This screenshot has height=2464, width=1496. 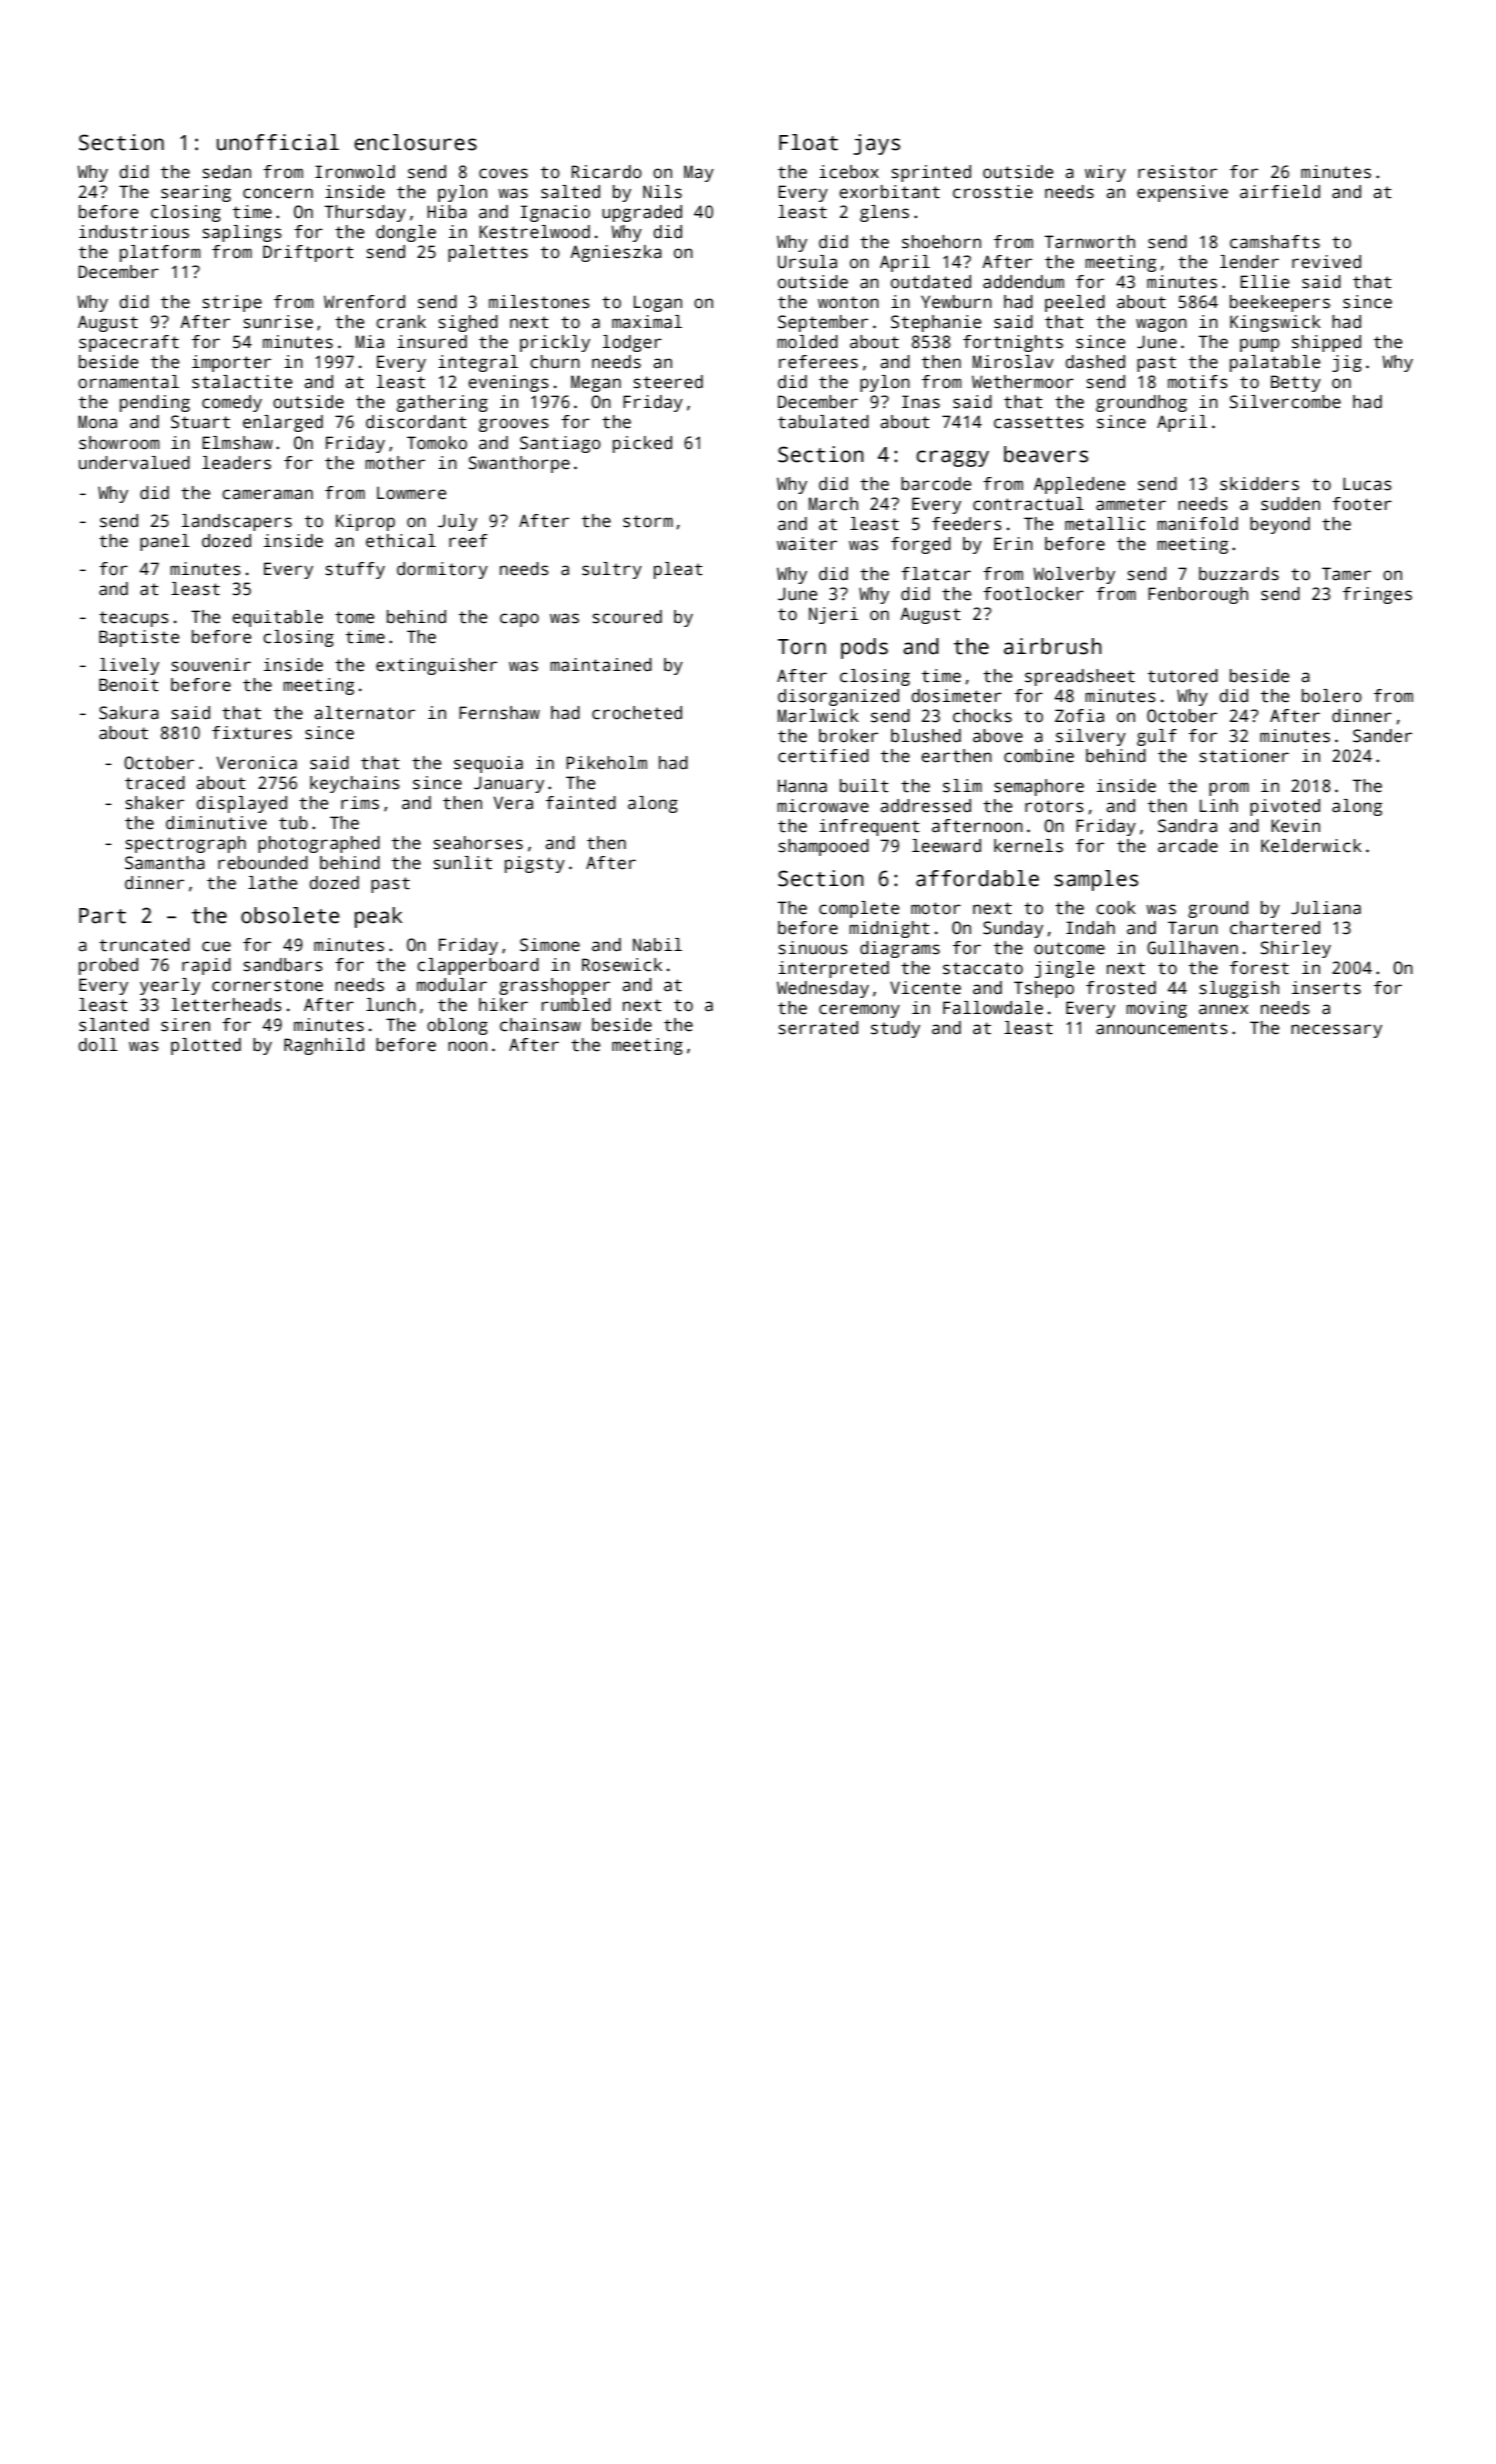 What do you see at coordinates (226, 172) in the screenshot?
I see `sedan` at bounding box center [226, 172].
